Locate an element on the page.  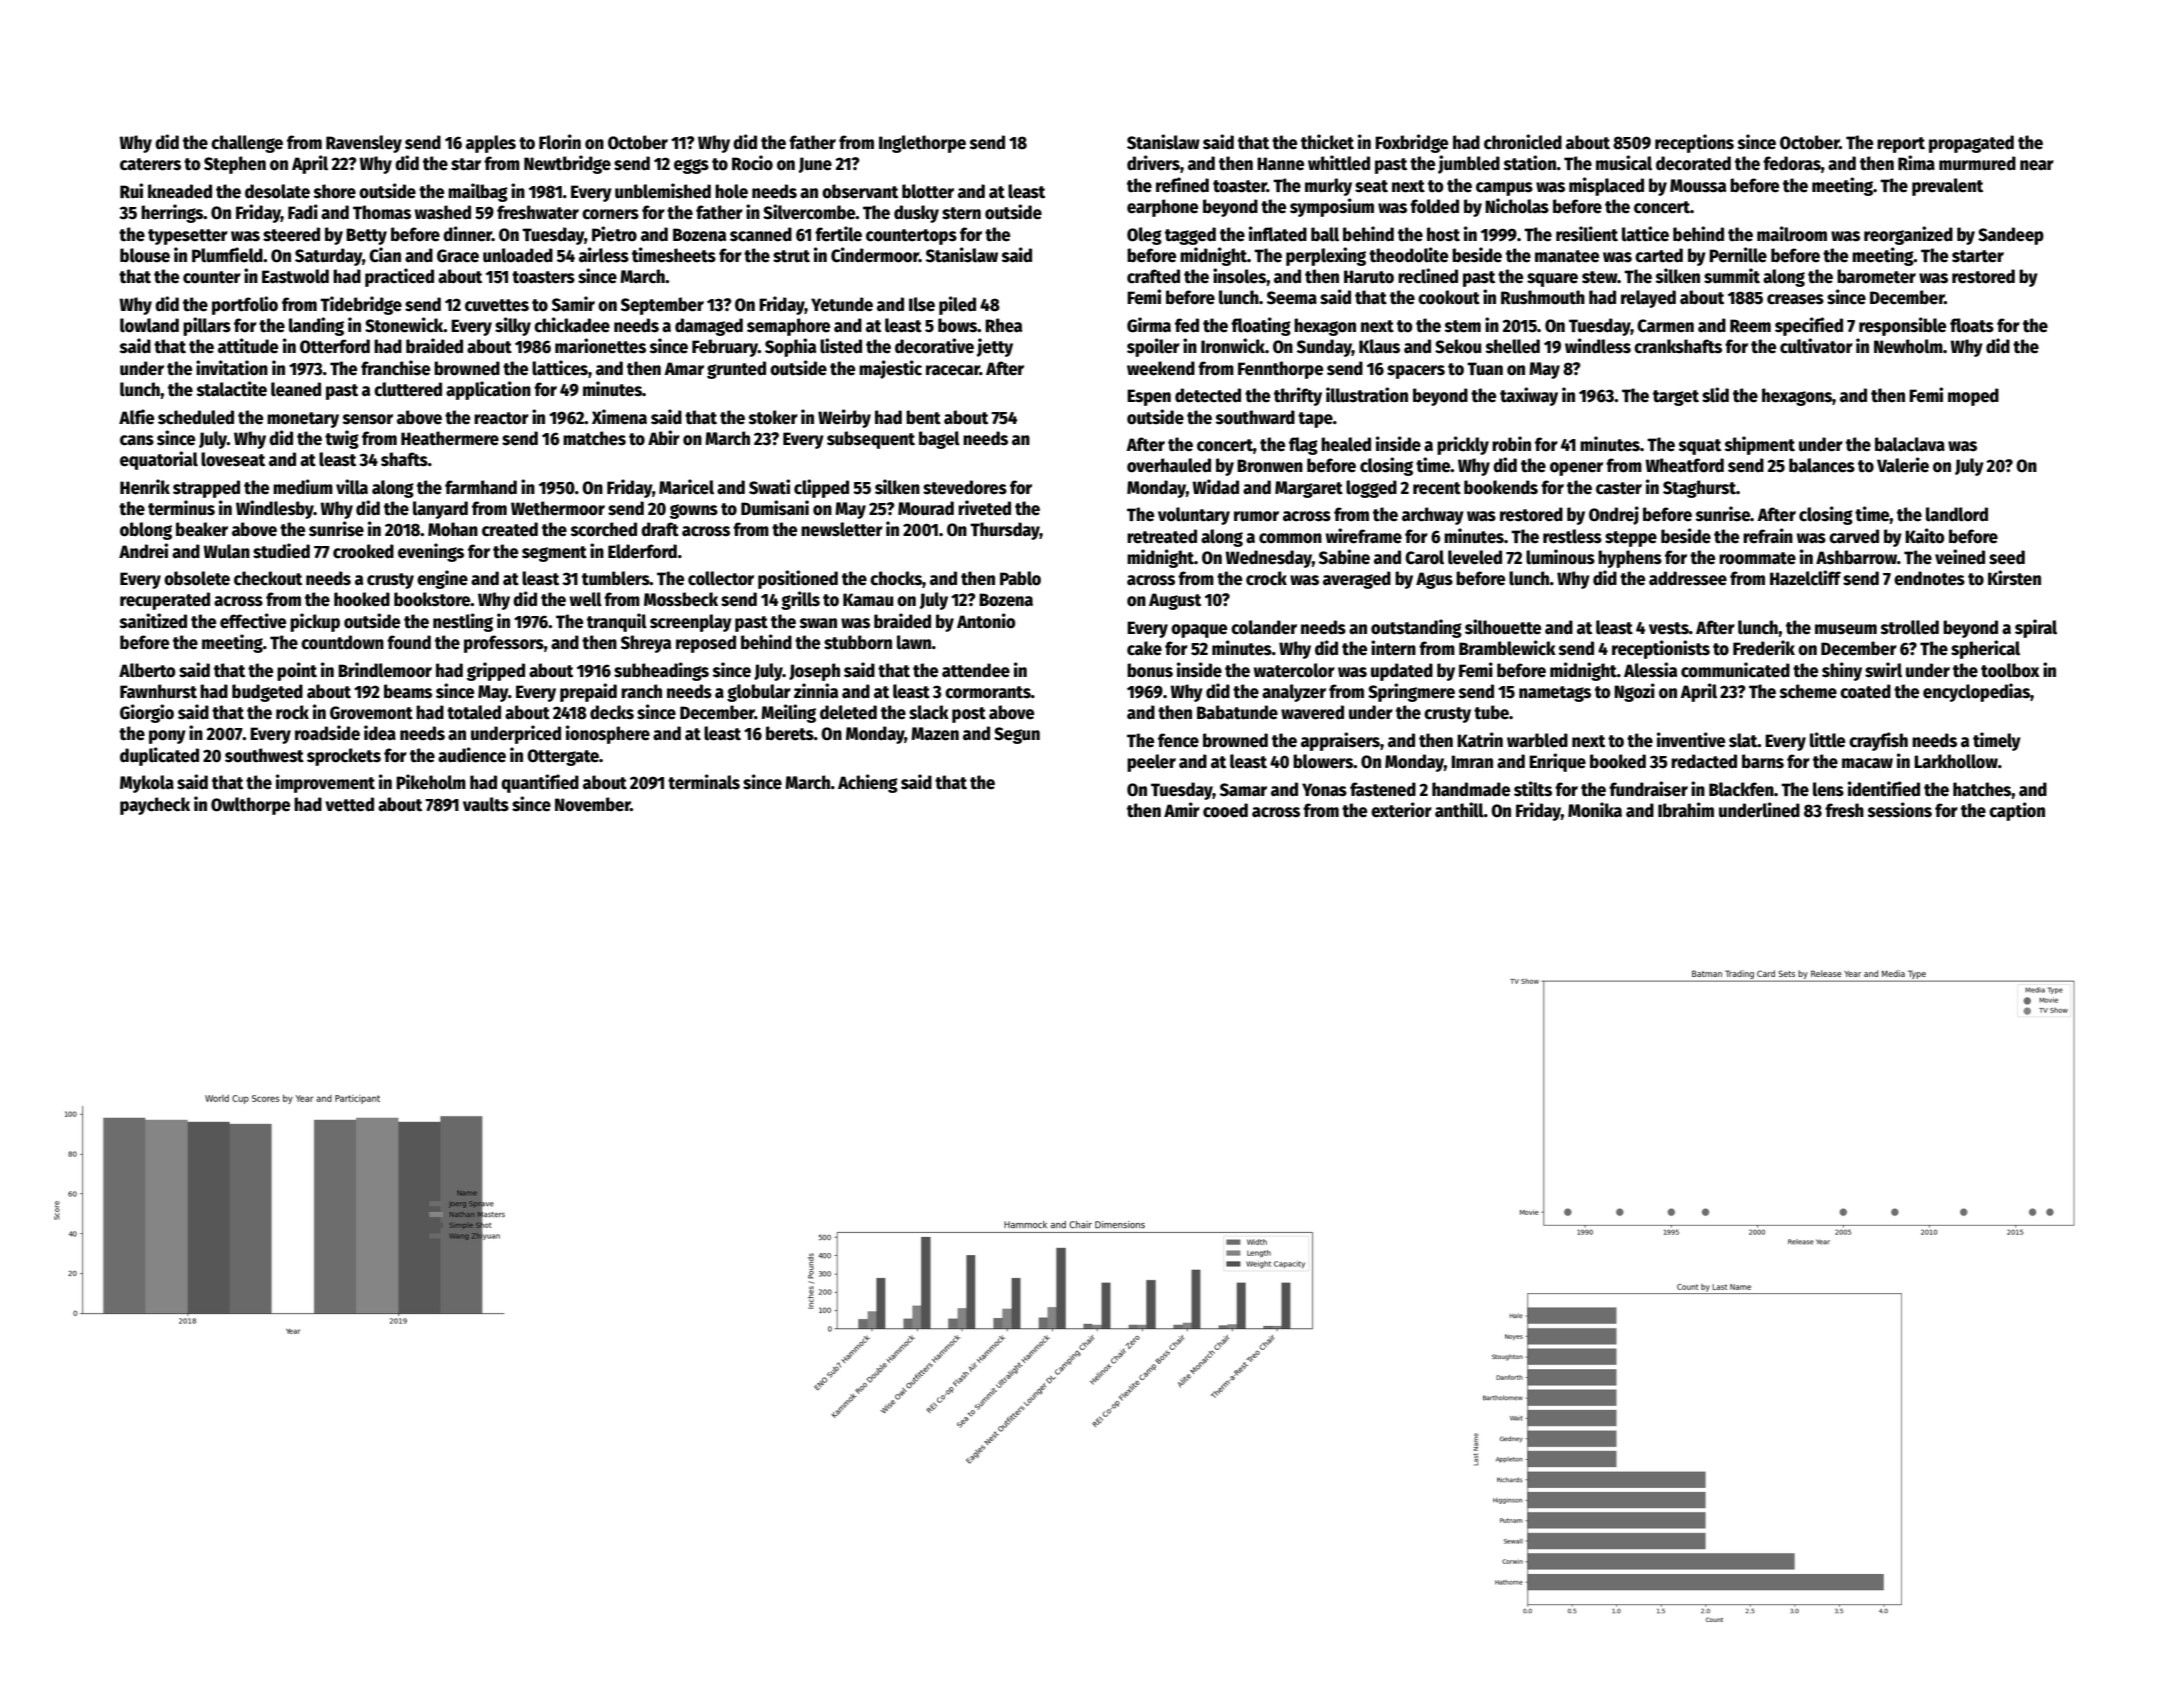
tumblers is located at coordinates (616, 578).
